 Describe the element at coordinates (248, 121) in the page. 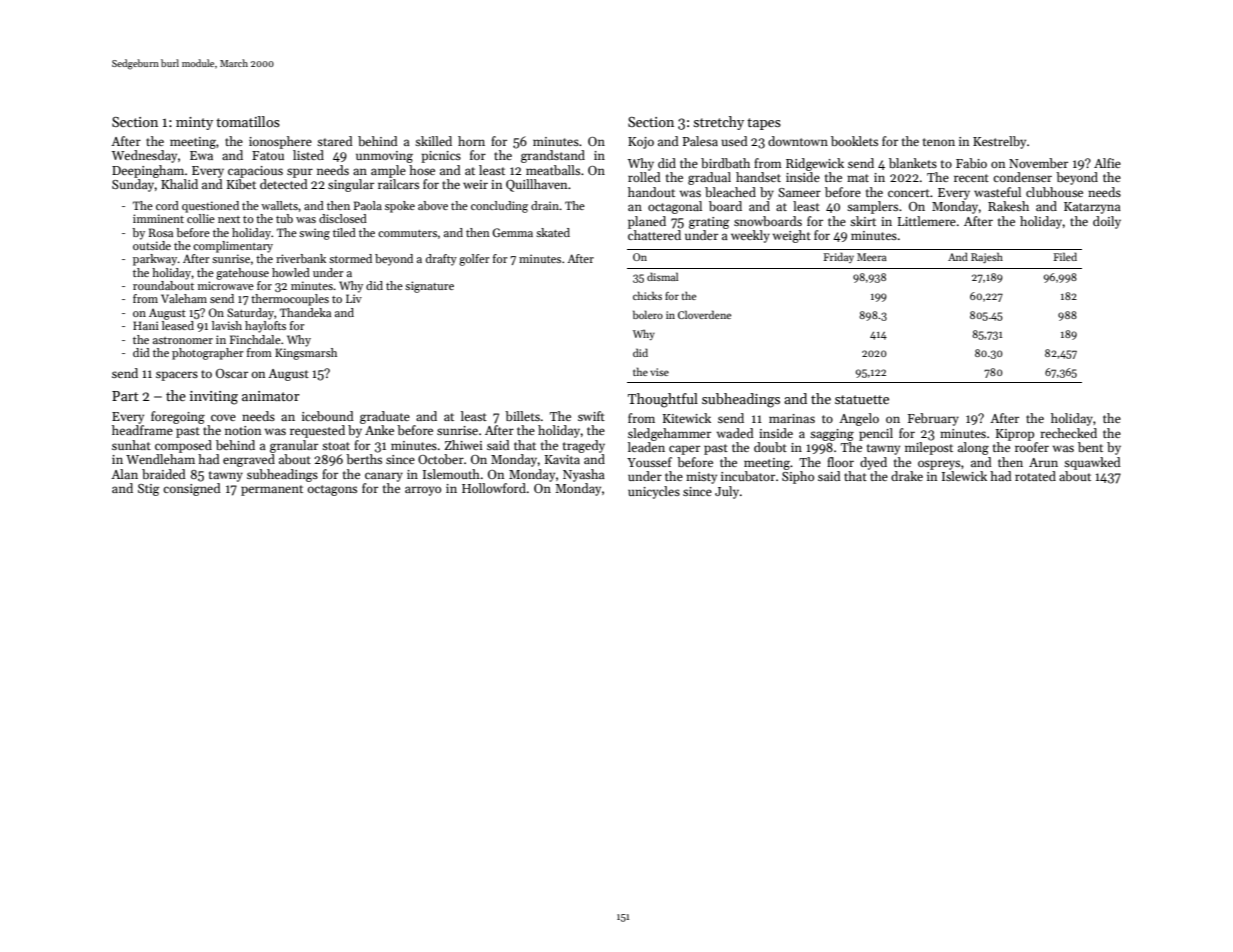

I see `tomatillos` at that location.
